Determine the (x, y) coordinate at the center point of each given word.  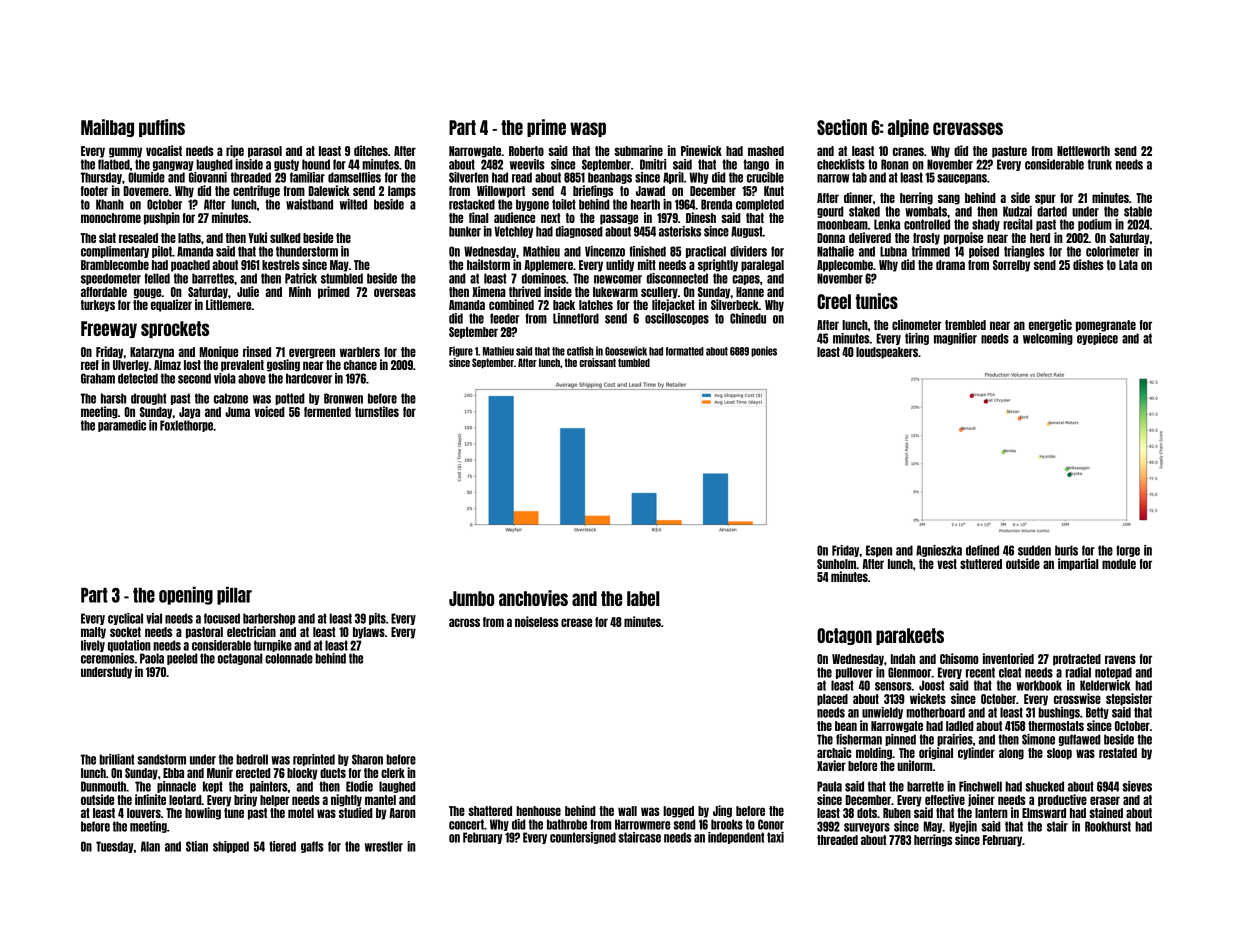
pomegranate (1106, 326)
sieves (1137, 786)
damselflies (354, 177)
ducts (333, 773)
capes (746, 280)
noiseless (537, 621)
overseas (395, 292)
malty (93, 633)
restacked (472, 204)
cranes (908, 151)
